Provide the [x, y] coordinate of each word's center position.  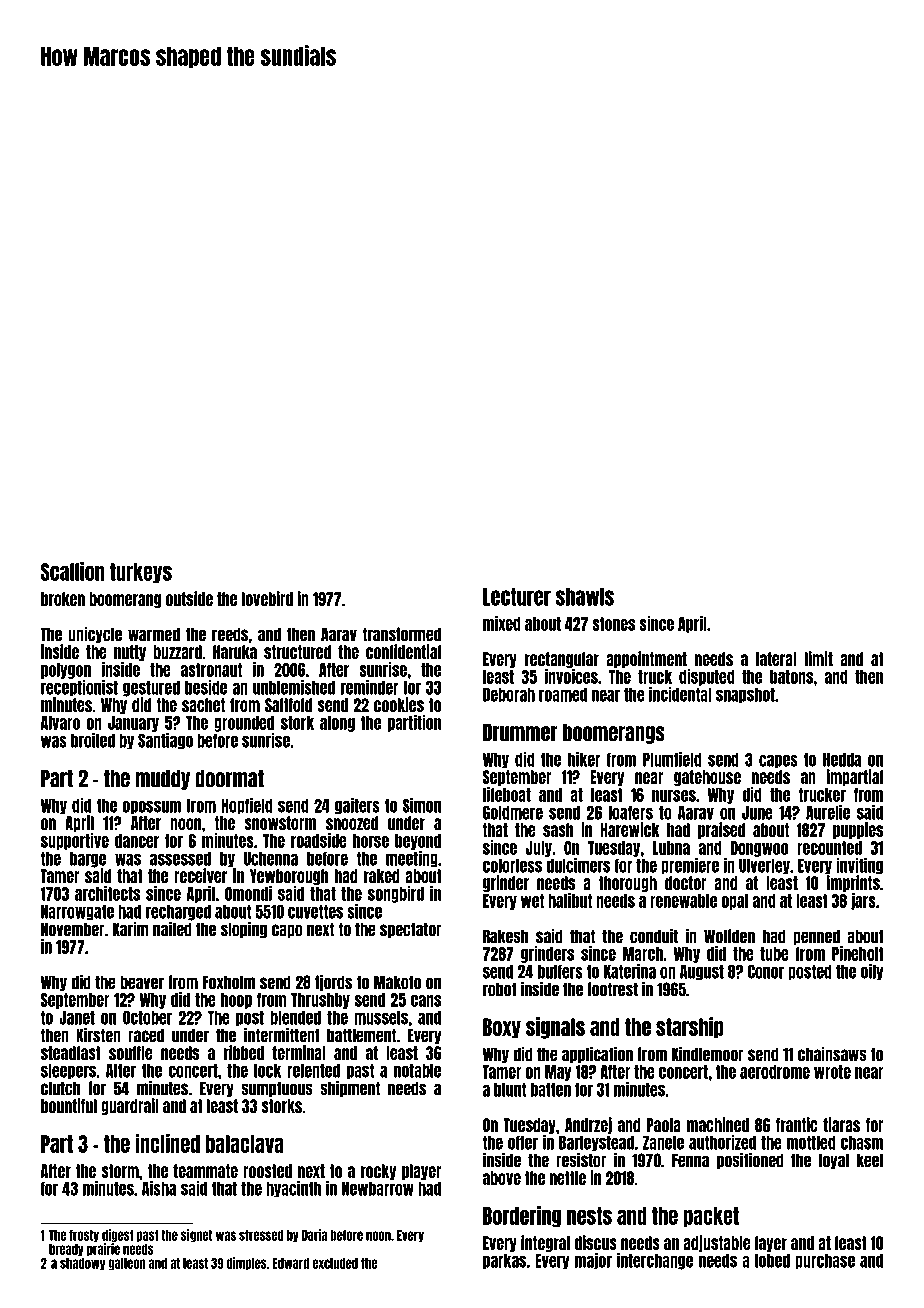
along [337, 724]
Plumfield [672, 759]
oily [872, 972]
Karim [131, 929]
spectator [411, 930]
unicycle [95, 634]
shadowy [82, 1264]
